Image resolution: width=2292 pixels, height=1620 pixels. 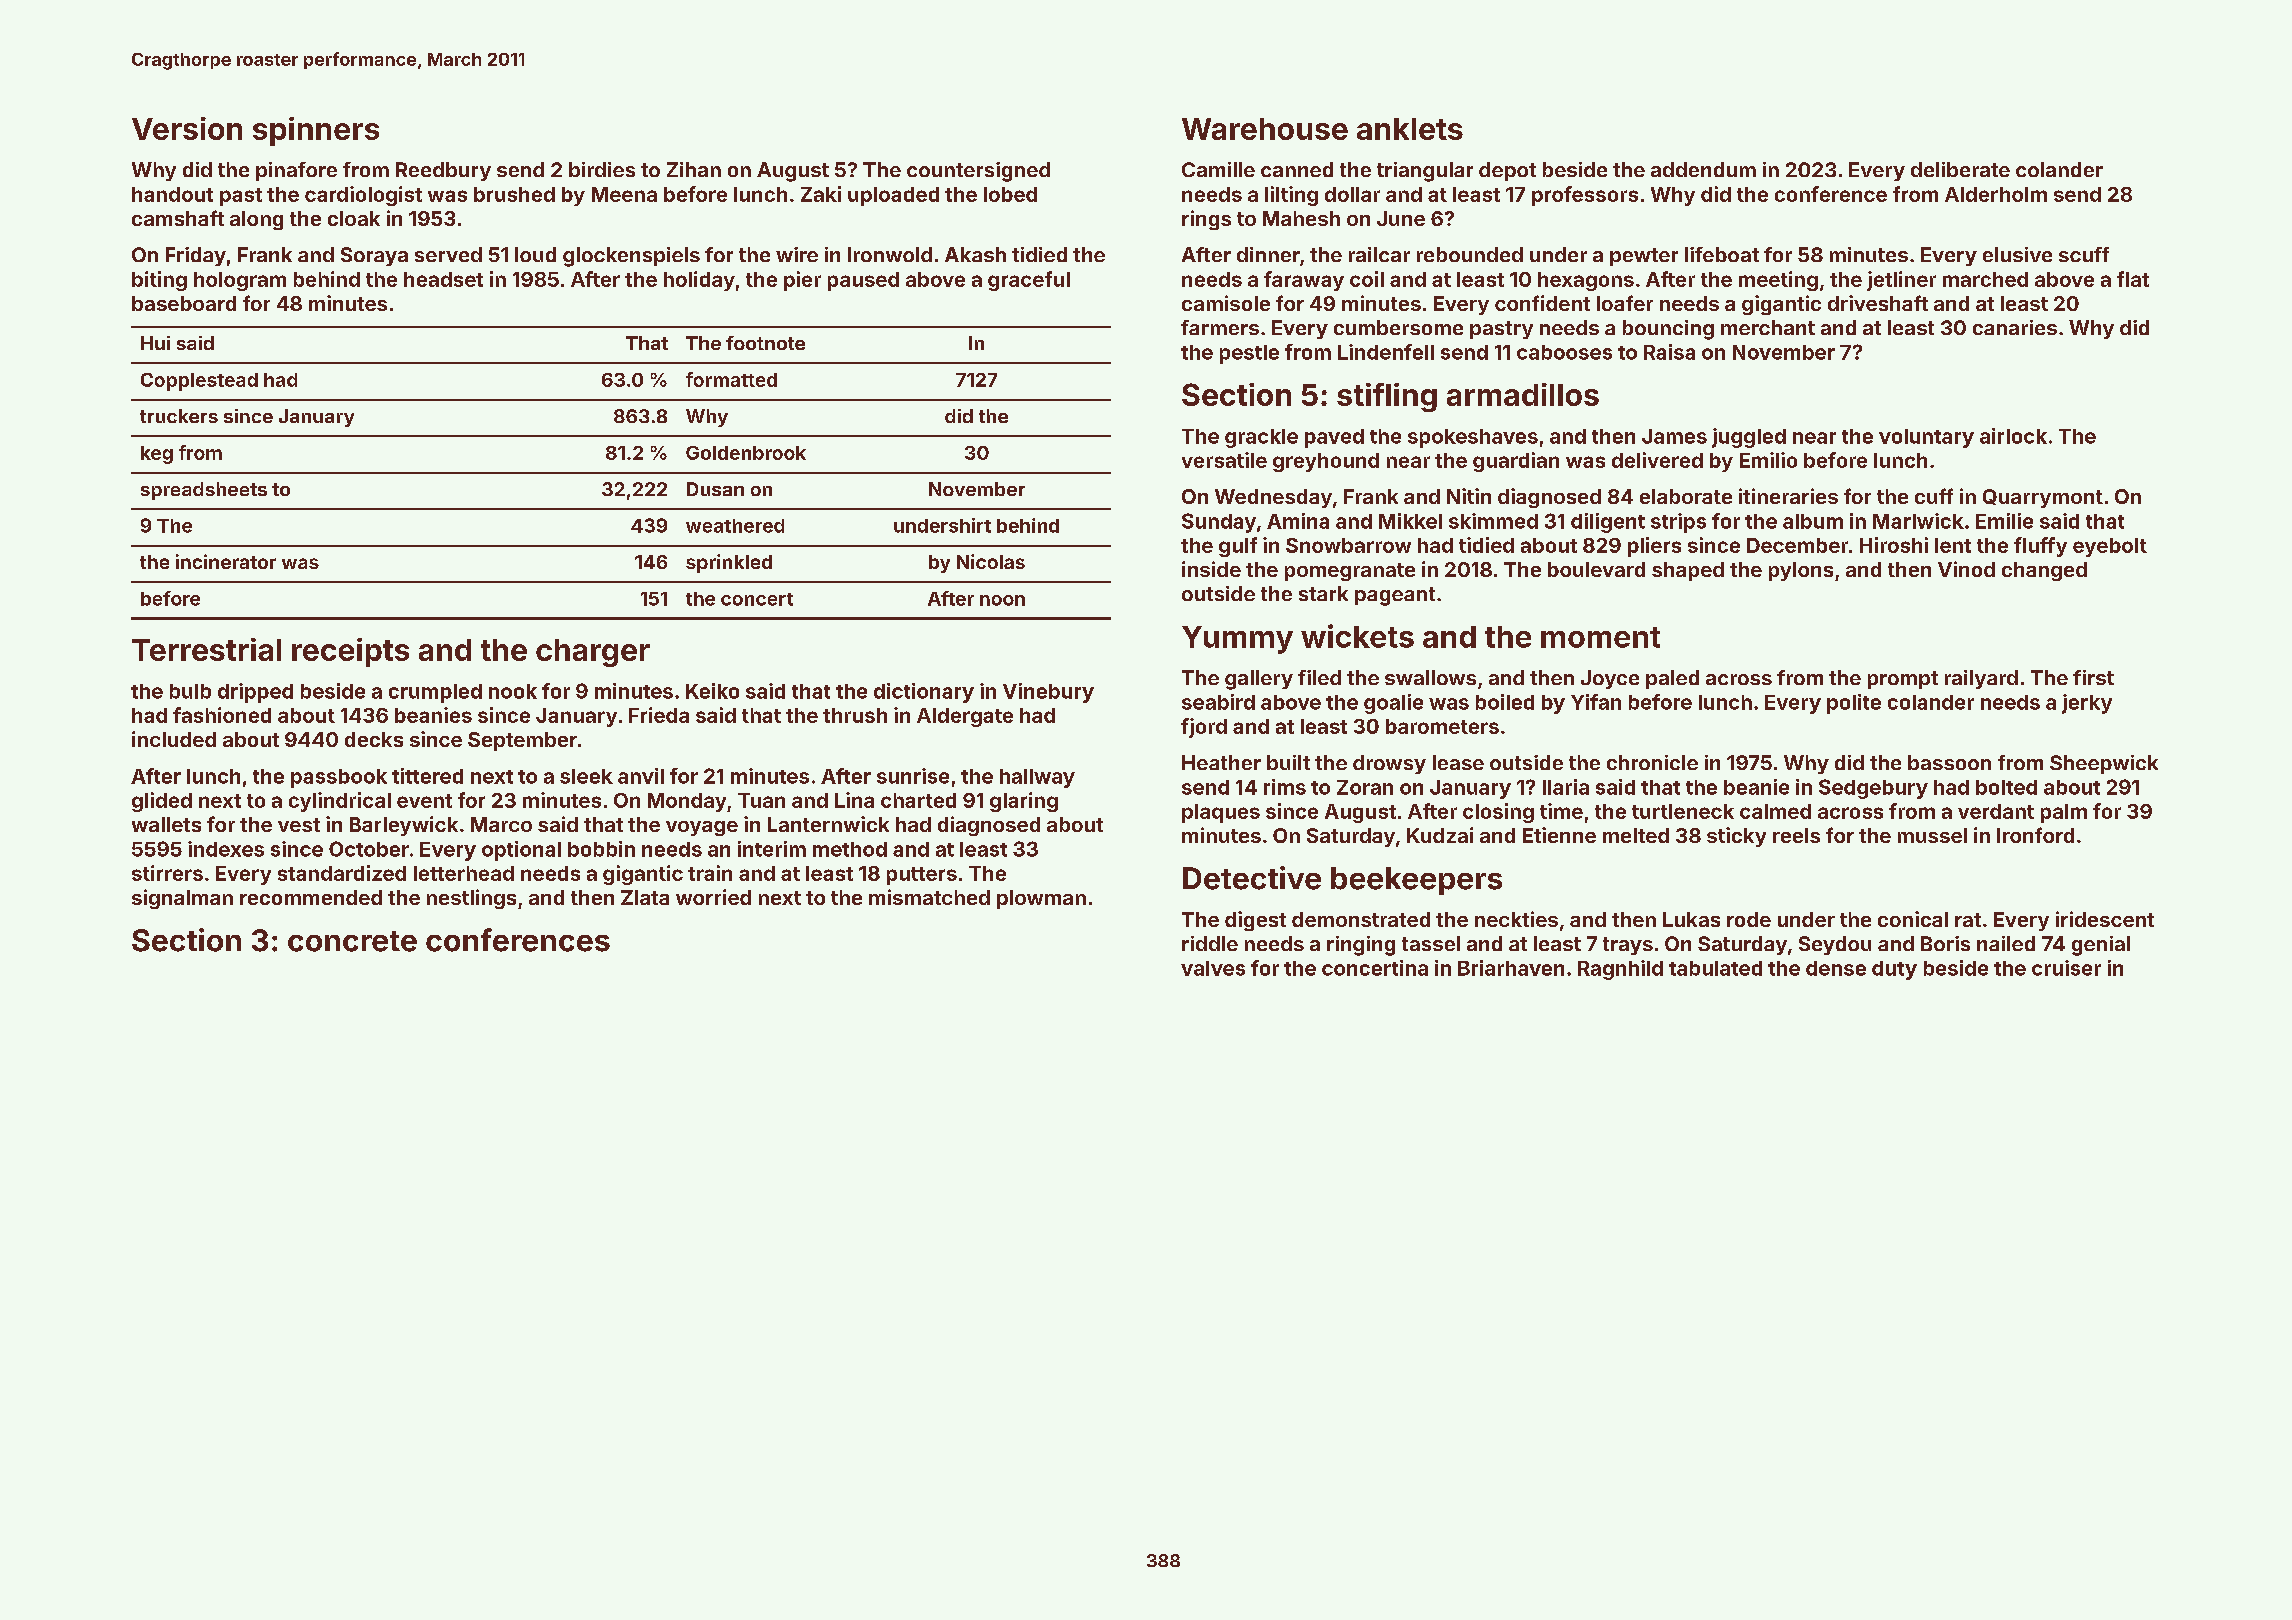 I want to click on headset, so click(x=443, y=279).
